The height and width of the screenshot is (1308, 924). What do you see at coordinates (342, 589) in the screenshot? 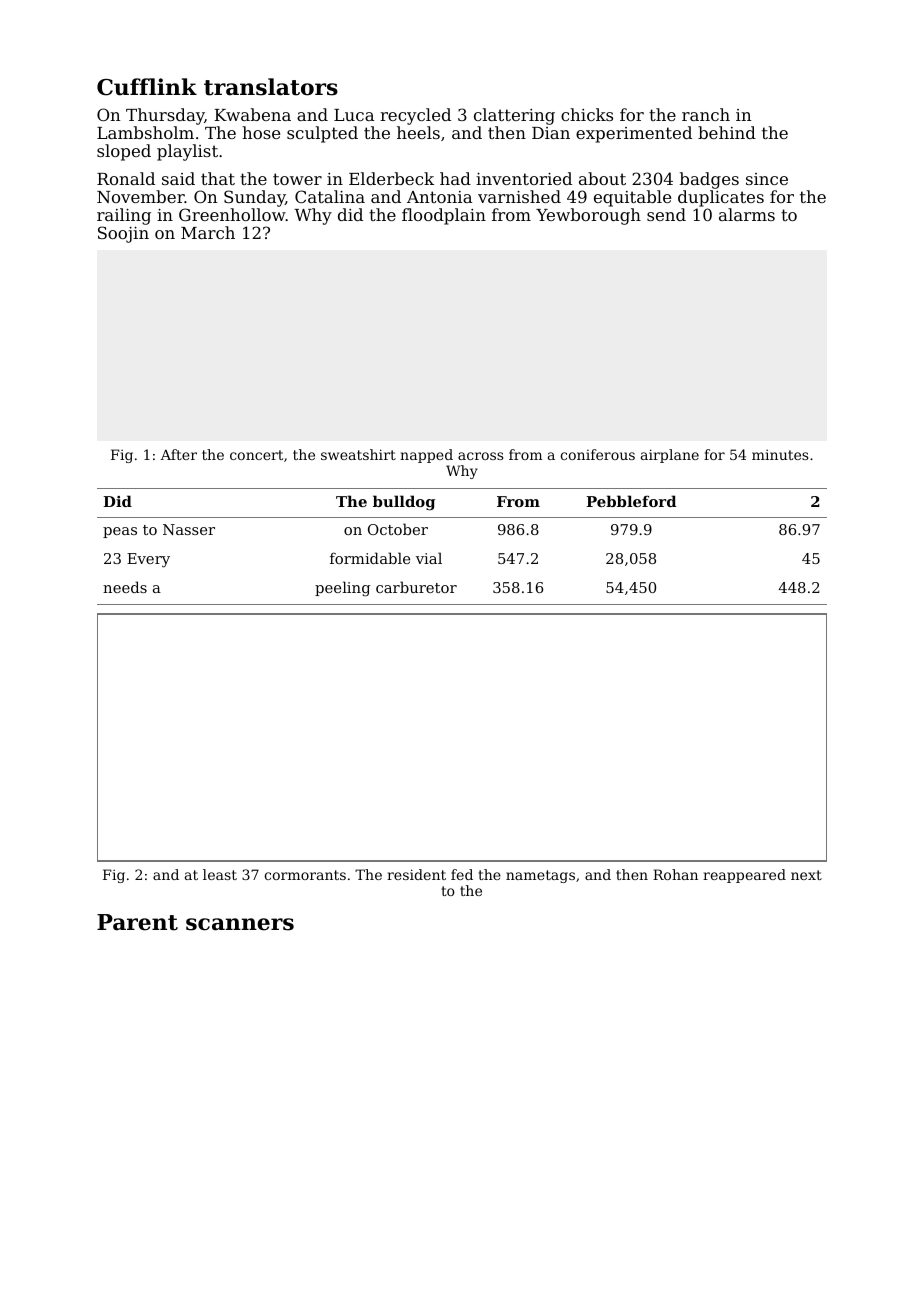
I see `peeling` at bounding box center [342, 589].
